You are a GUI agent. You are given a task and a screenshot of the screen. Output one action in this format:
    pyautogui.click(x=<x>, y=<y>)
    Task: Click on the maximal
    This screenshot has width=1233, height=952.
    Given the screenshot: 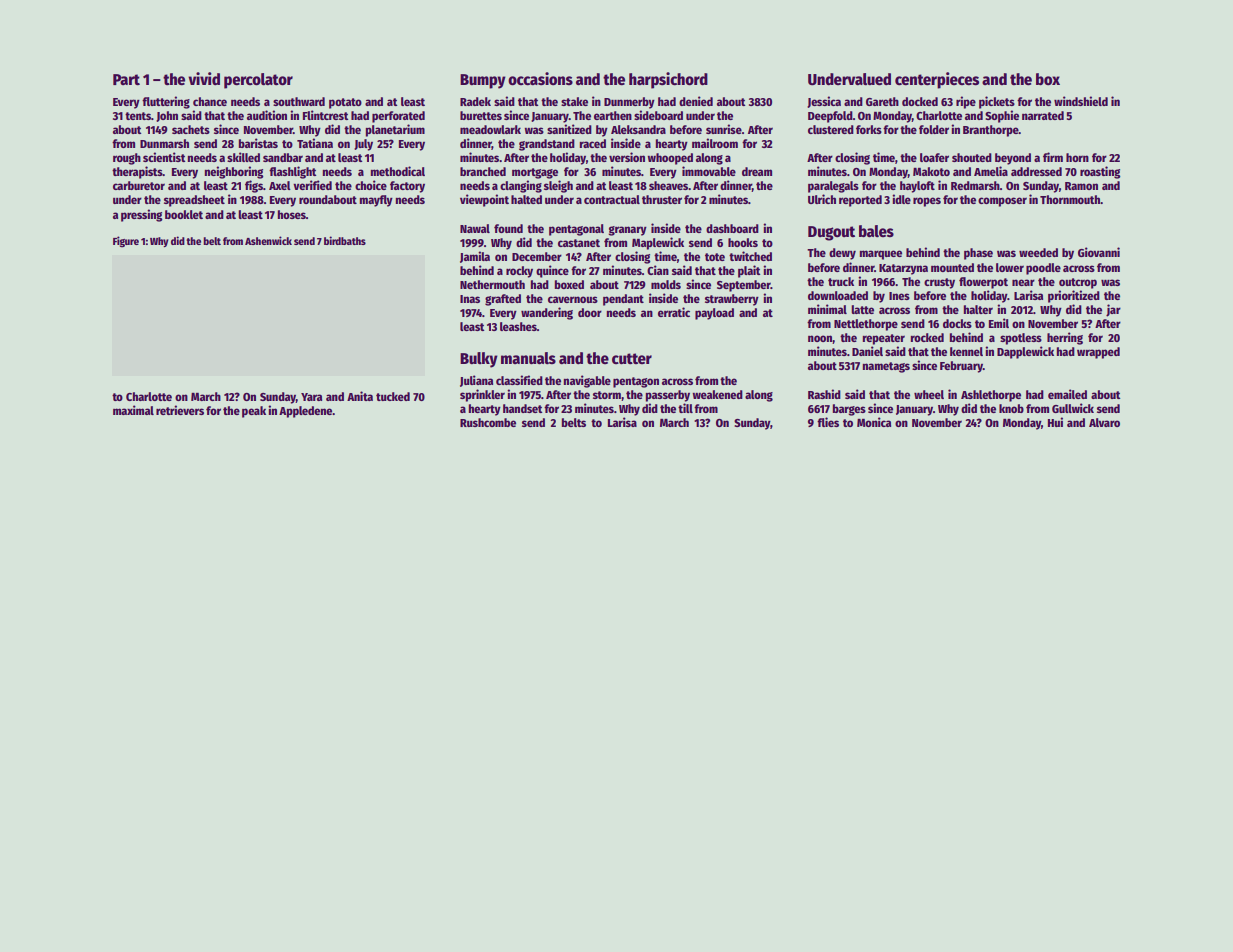 What is the action you would take?
    pyautogui.click(x=133, y=410)
